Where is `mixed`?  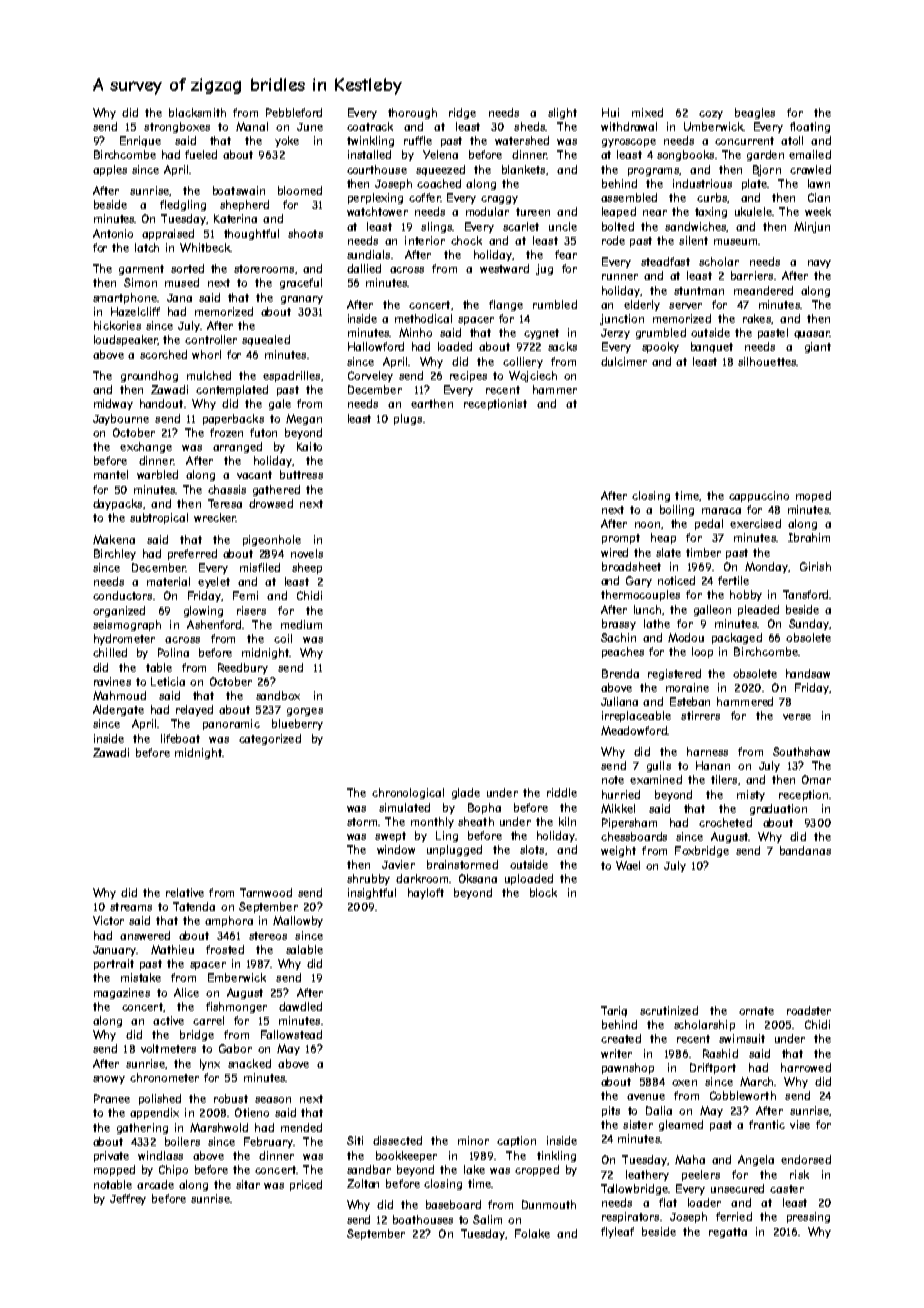
mixed is located at coordinates (647, 112).
